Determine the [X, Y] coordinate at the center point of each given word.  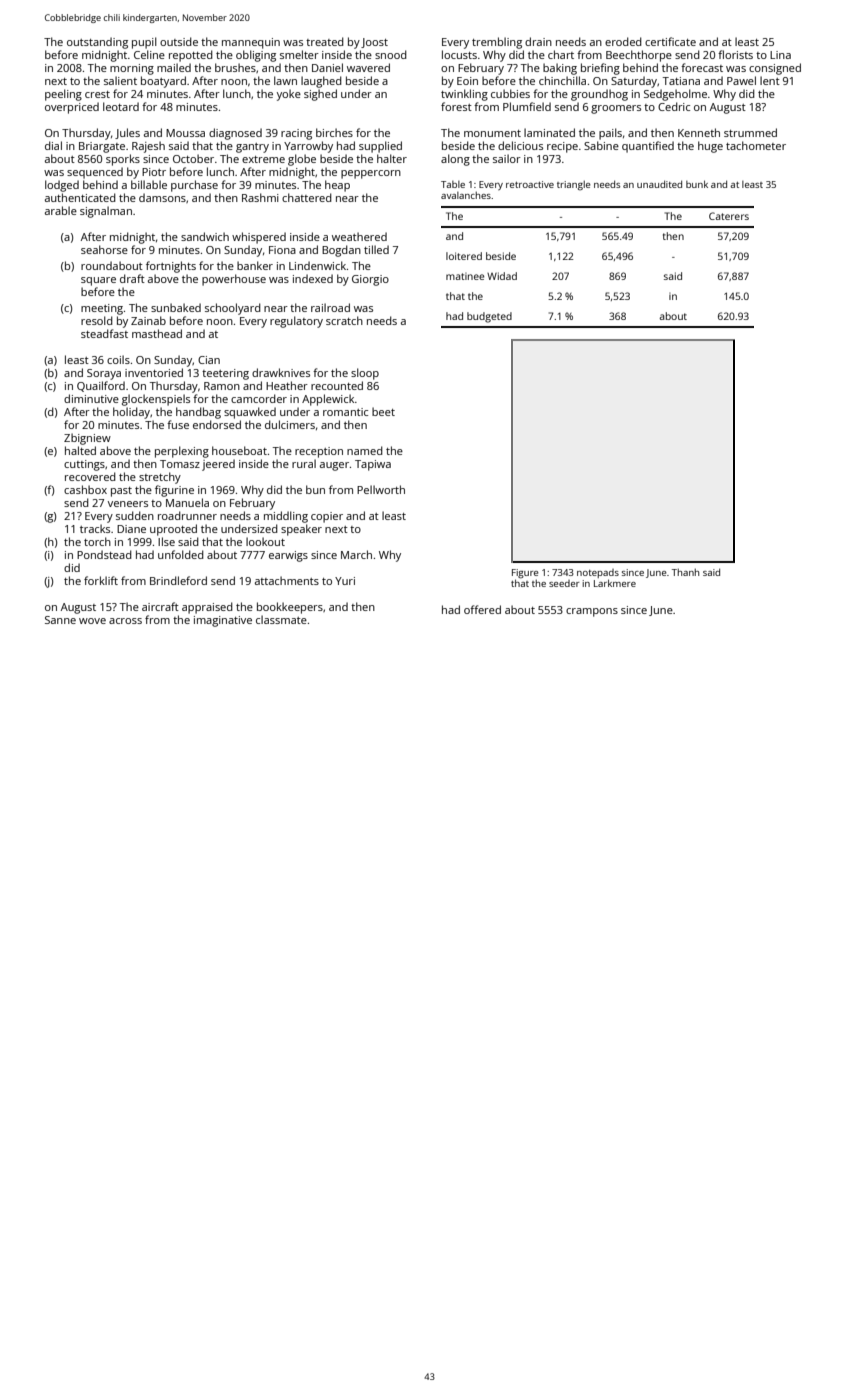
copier [327, 517]
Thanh [685, 572]
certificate [670, 41]
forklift [101, 580]
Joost [374, 43]
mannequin [251, 43]
